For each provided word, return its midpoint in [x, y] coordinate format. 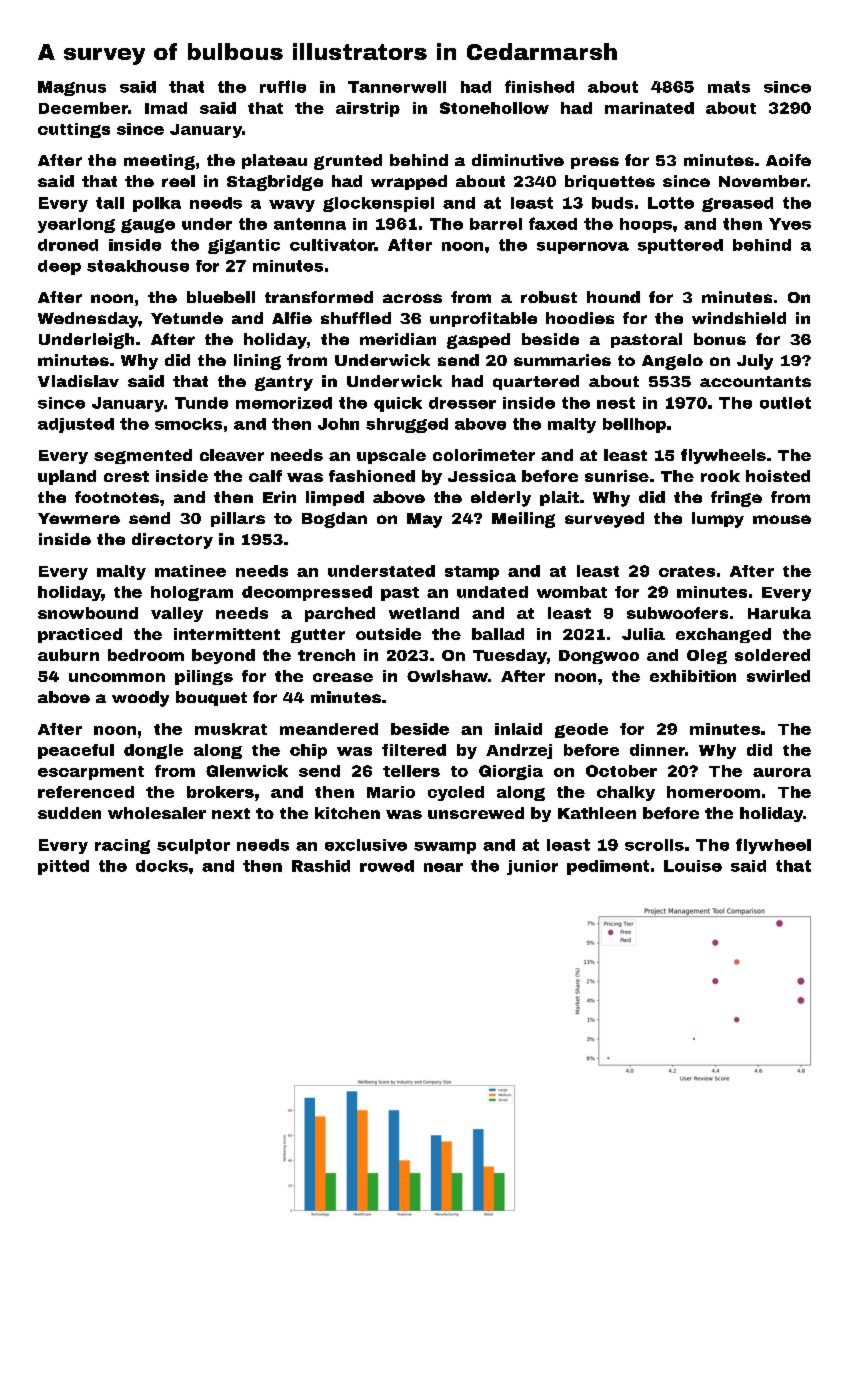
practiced [80, 635]
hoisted [778, 476]
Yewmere [79, 518]
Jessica [482, 476]
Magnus [72, 88]
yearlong [76, 225]
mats [729, 87]
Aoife [788, 160]
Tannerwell [397, 87]
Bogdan [334, 520]
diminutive [518, 160]
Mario [391, 792]
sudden [69, 813]
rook [720, 476]
